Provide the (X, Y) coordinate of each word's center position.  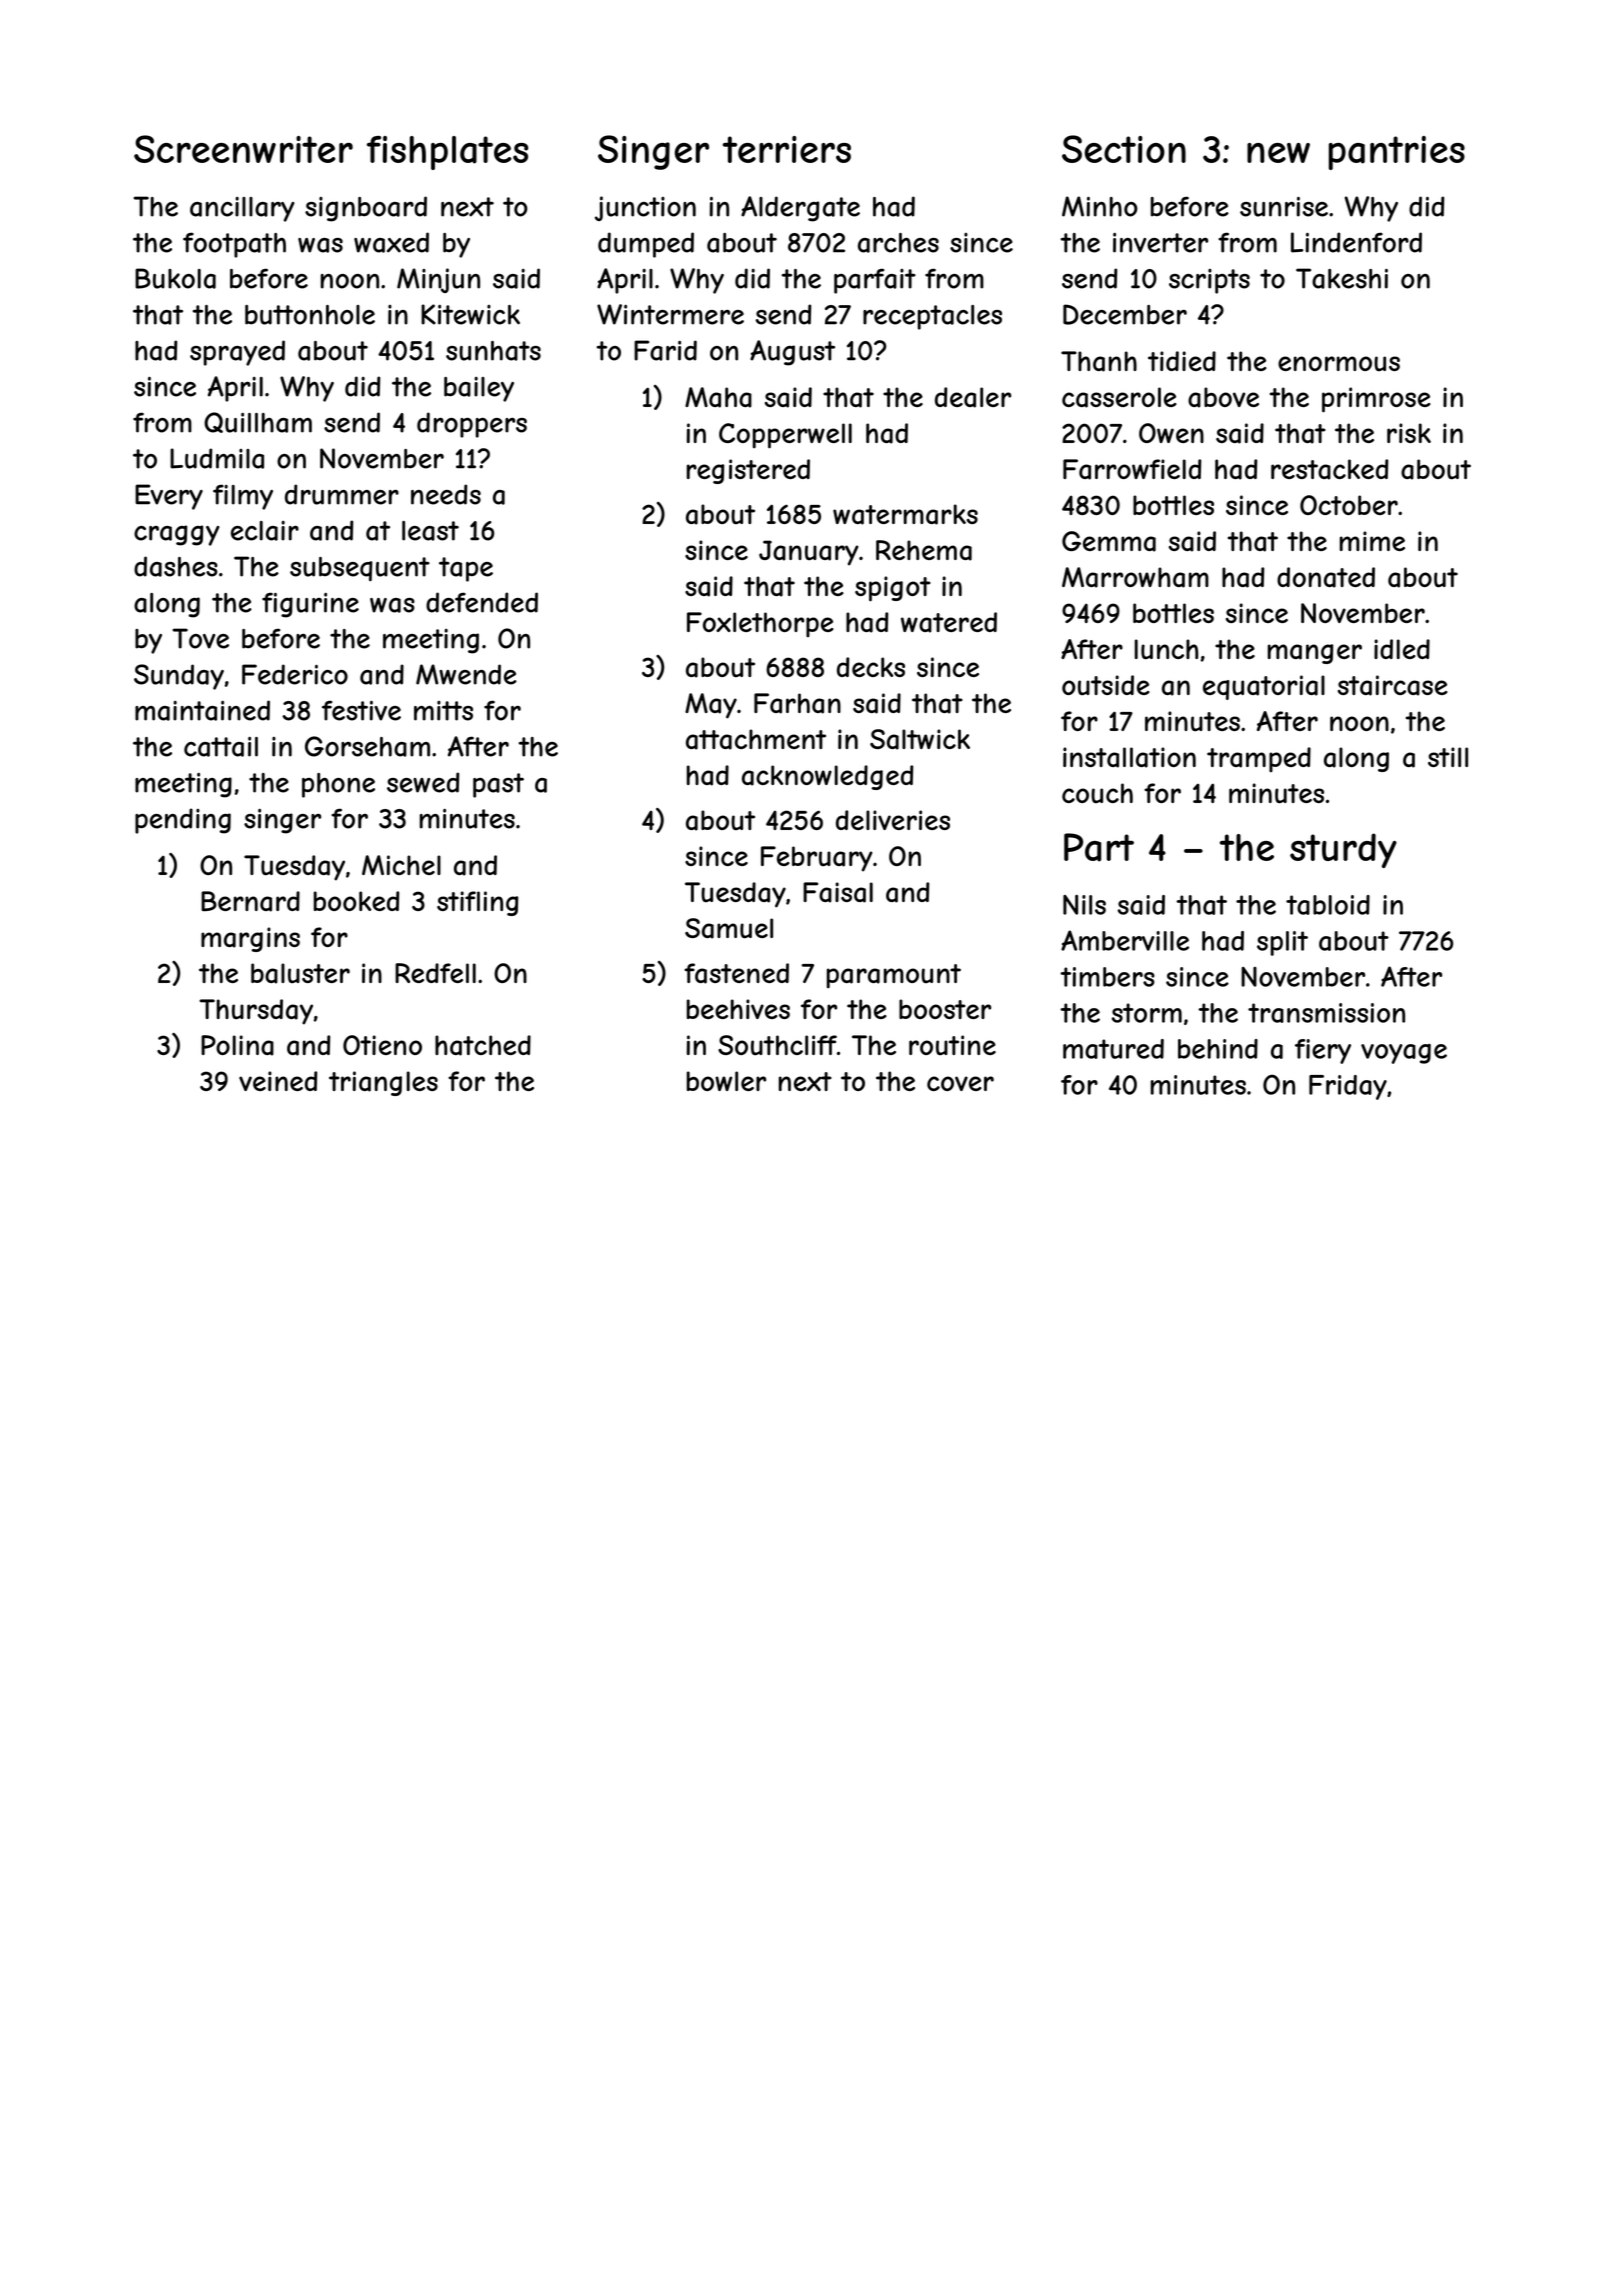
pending (183, 821)
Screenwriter (243, 149)
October (1349, 505)
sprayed (237, 353)
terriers (787, 149)
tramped (1259, 760)
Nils (1084, 904)
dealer (973, 397)
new (1278, 153)
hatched (483, 1045)
